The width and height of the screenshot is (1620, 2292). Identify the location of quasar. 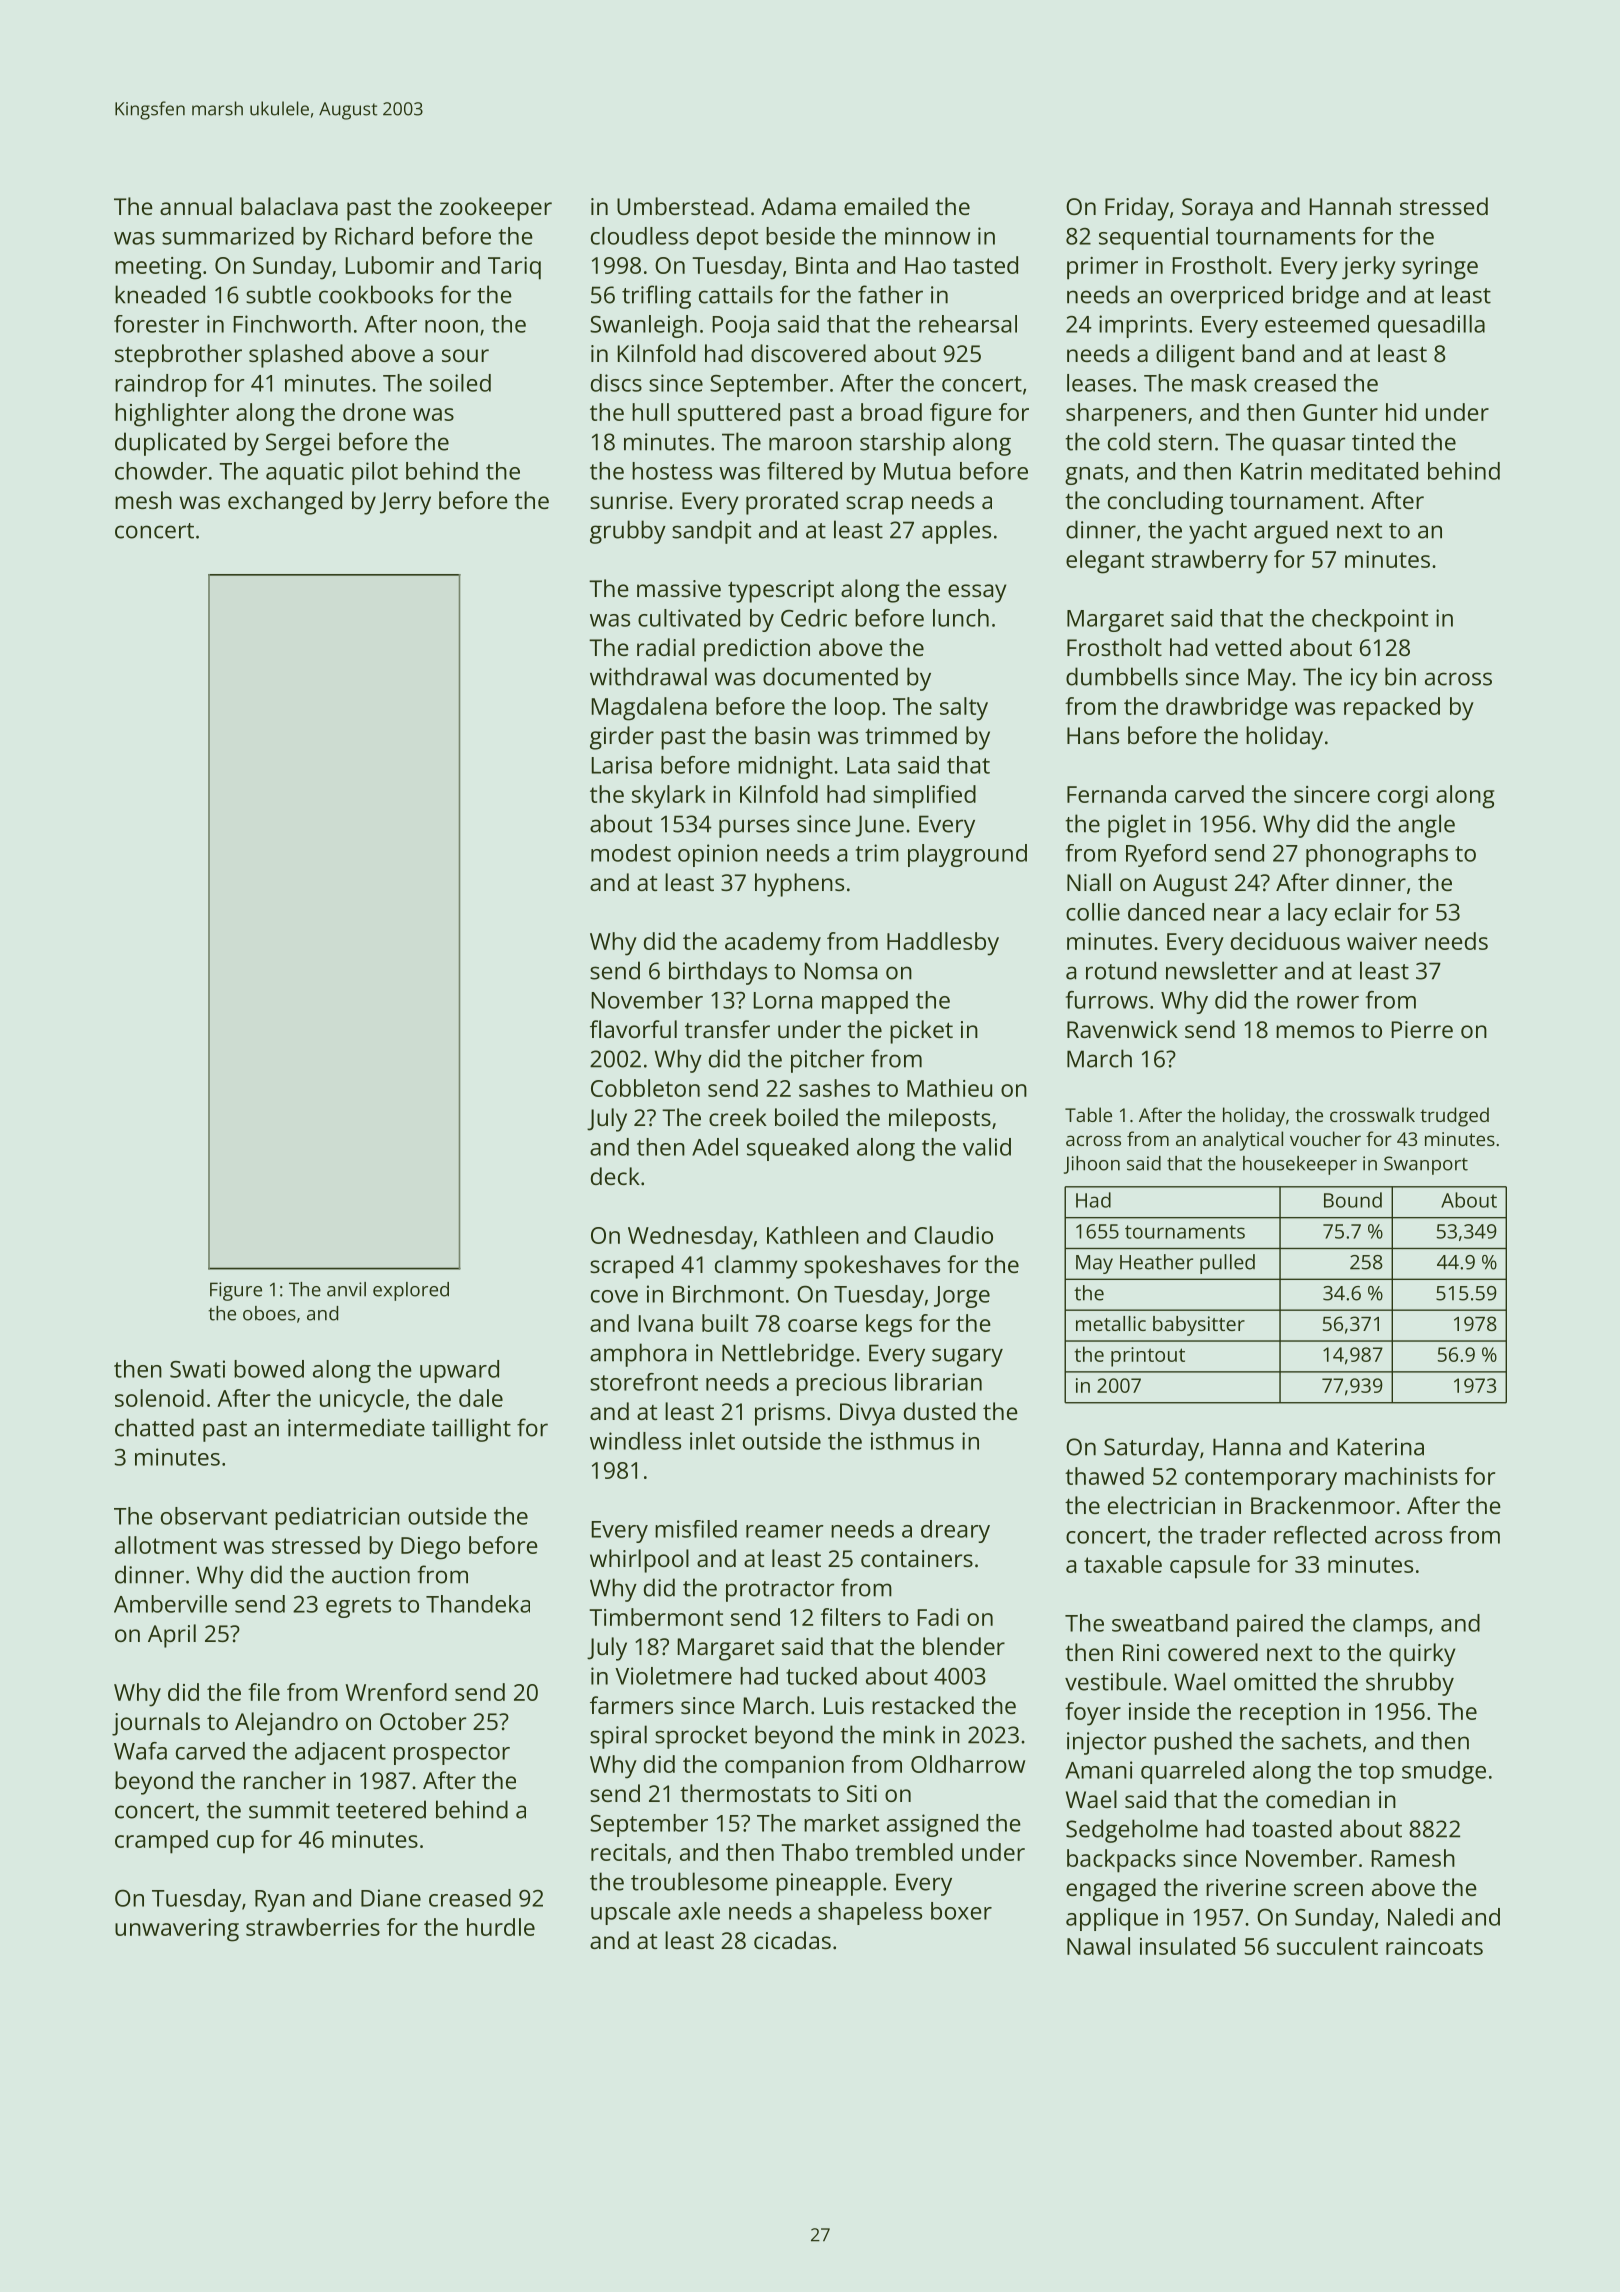
(1308, 446).
